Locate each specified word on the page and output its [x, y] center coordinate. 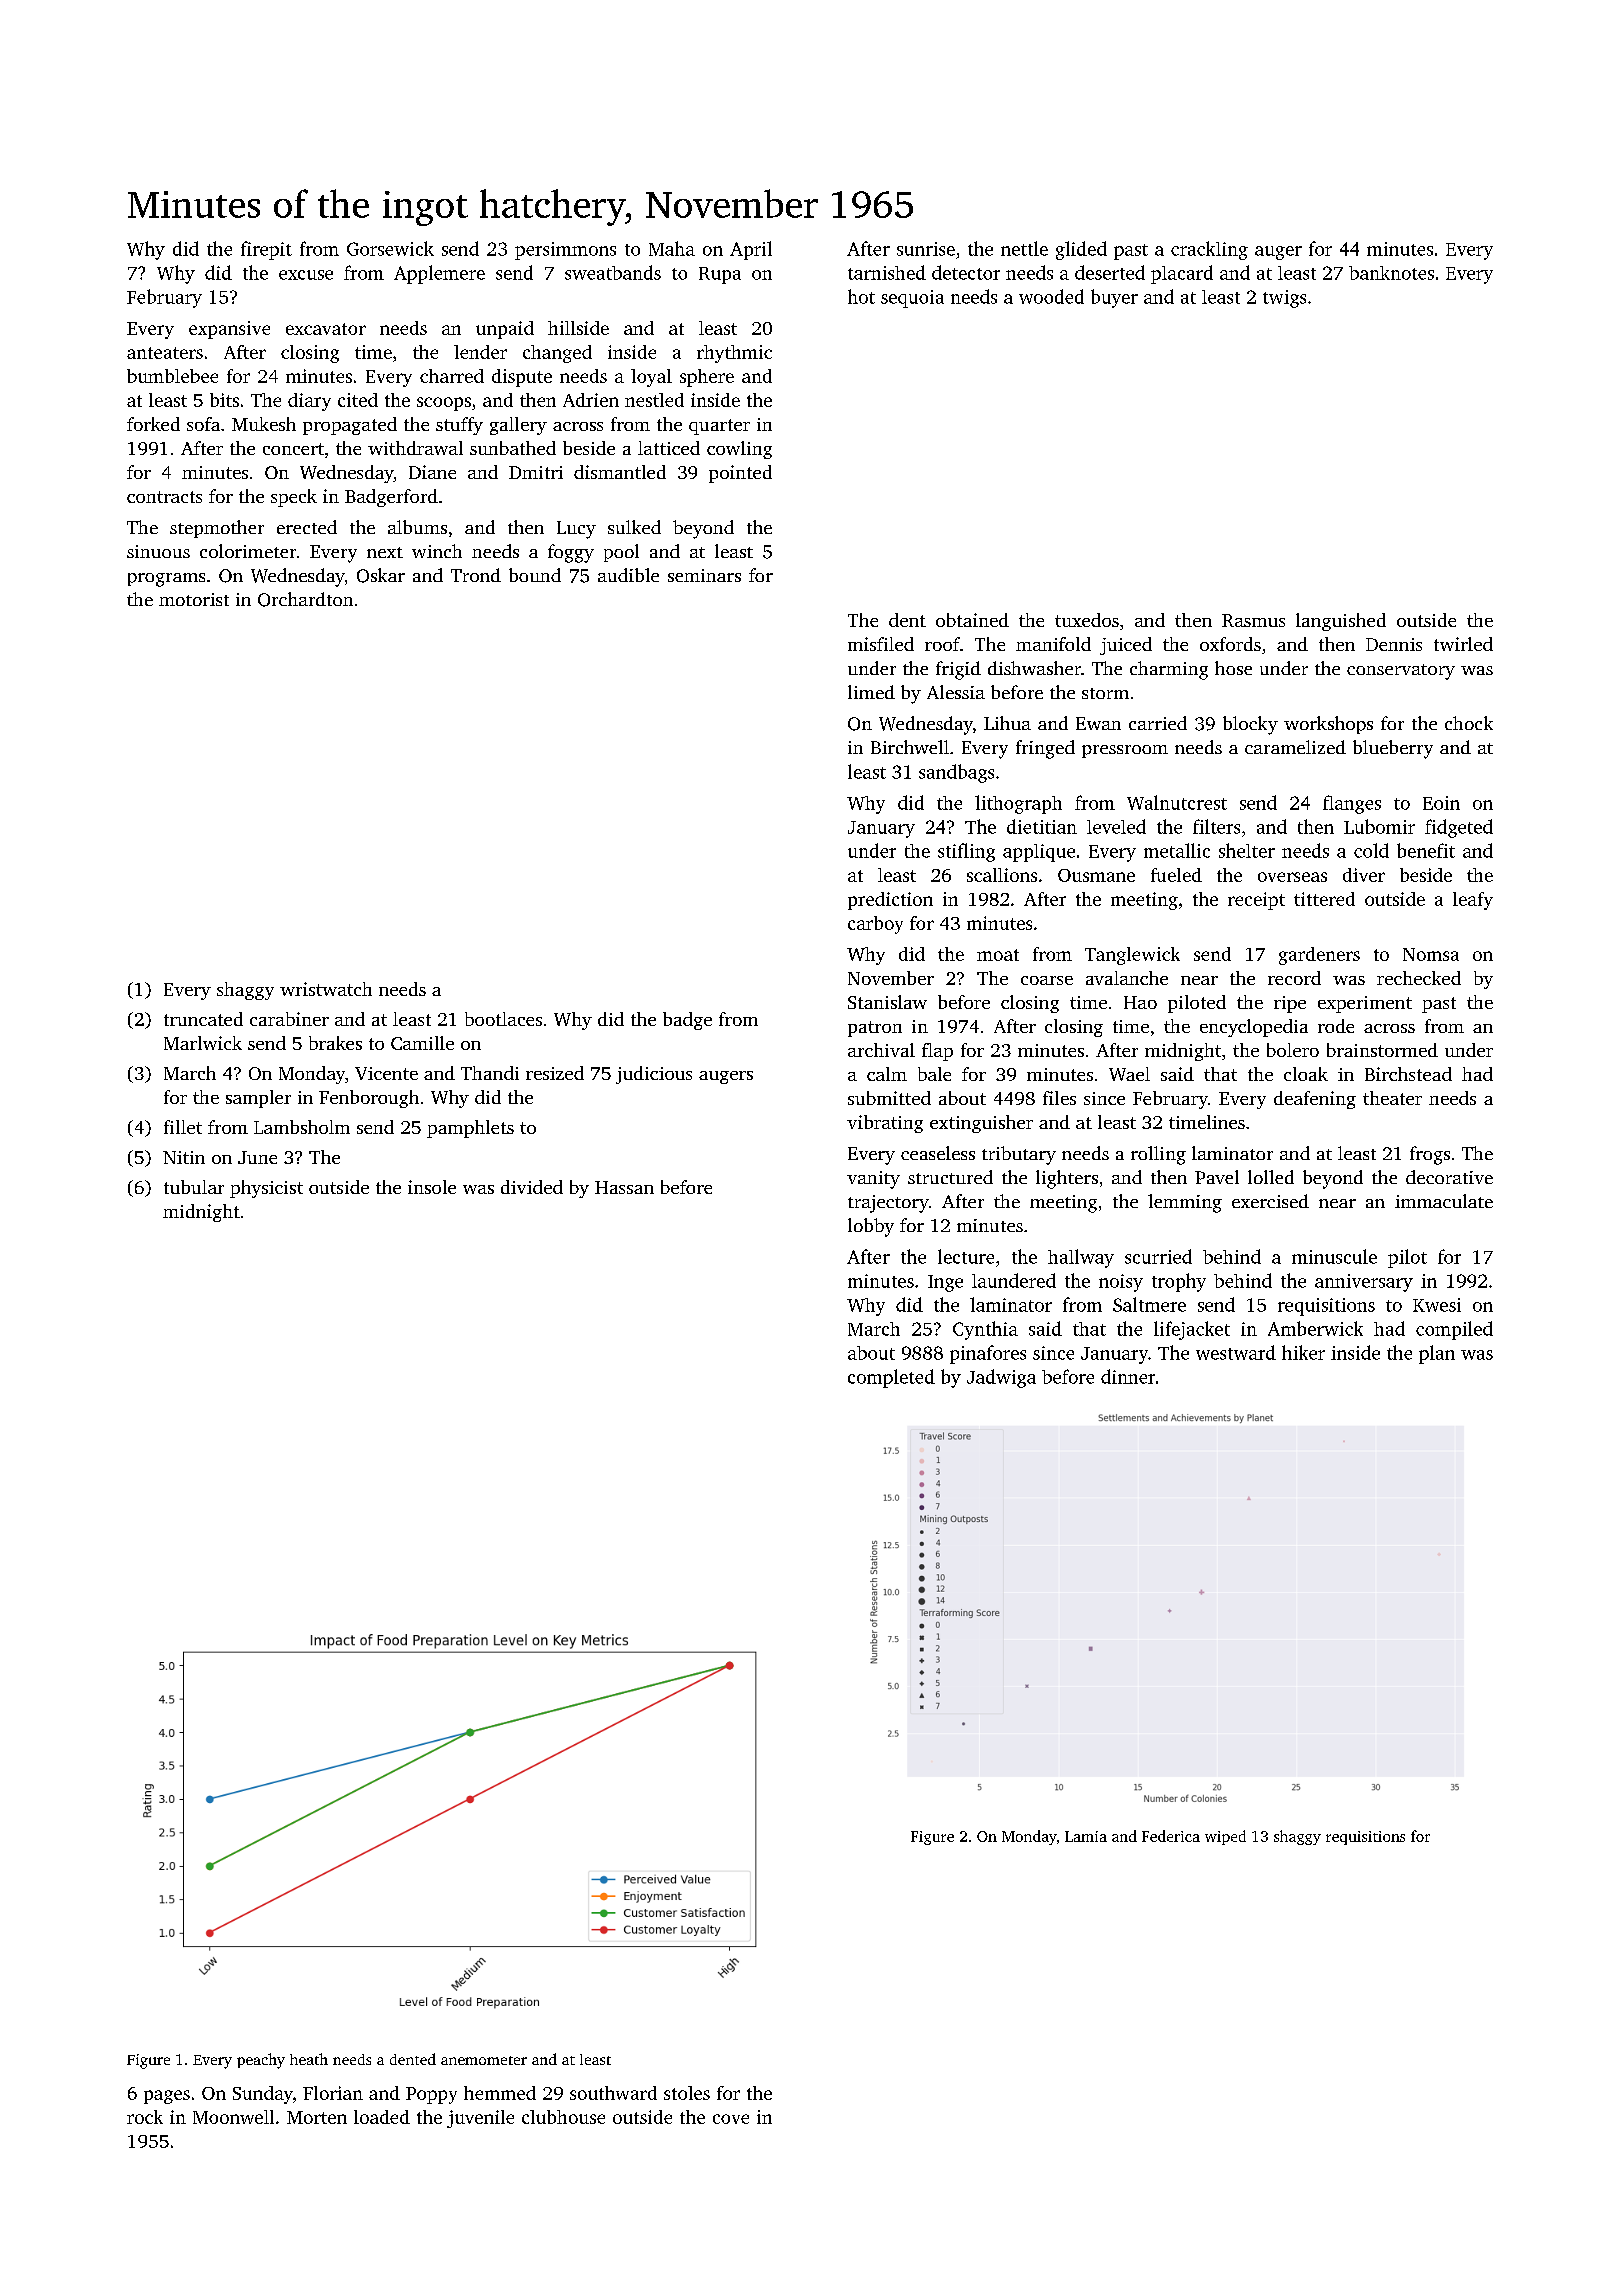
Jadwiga [1001, 1378]
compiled [1454, 1330]
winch [437, 551]
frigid [958, 670]
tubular [194, 1187]
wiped [1225, 1837]
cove [731, 2119]
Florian [333, 2093]
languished [1341, 622]
